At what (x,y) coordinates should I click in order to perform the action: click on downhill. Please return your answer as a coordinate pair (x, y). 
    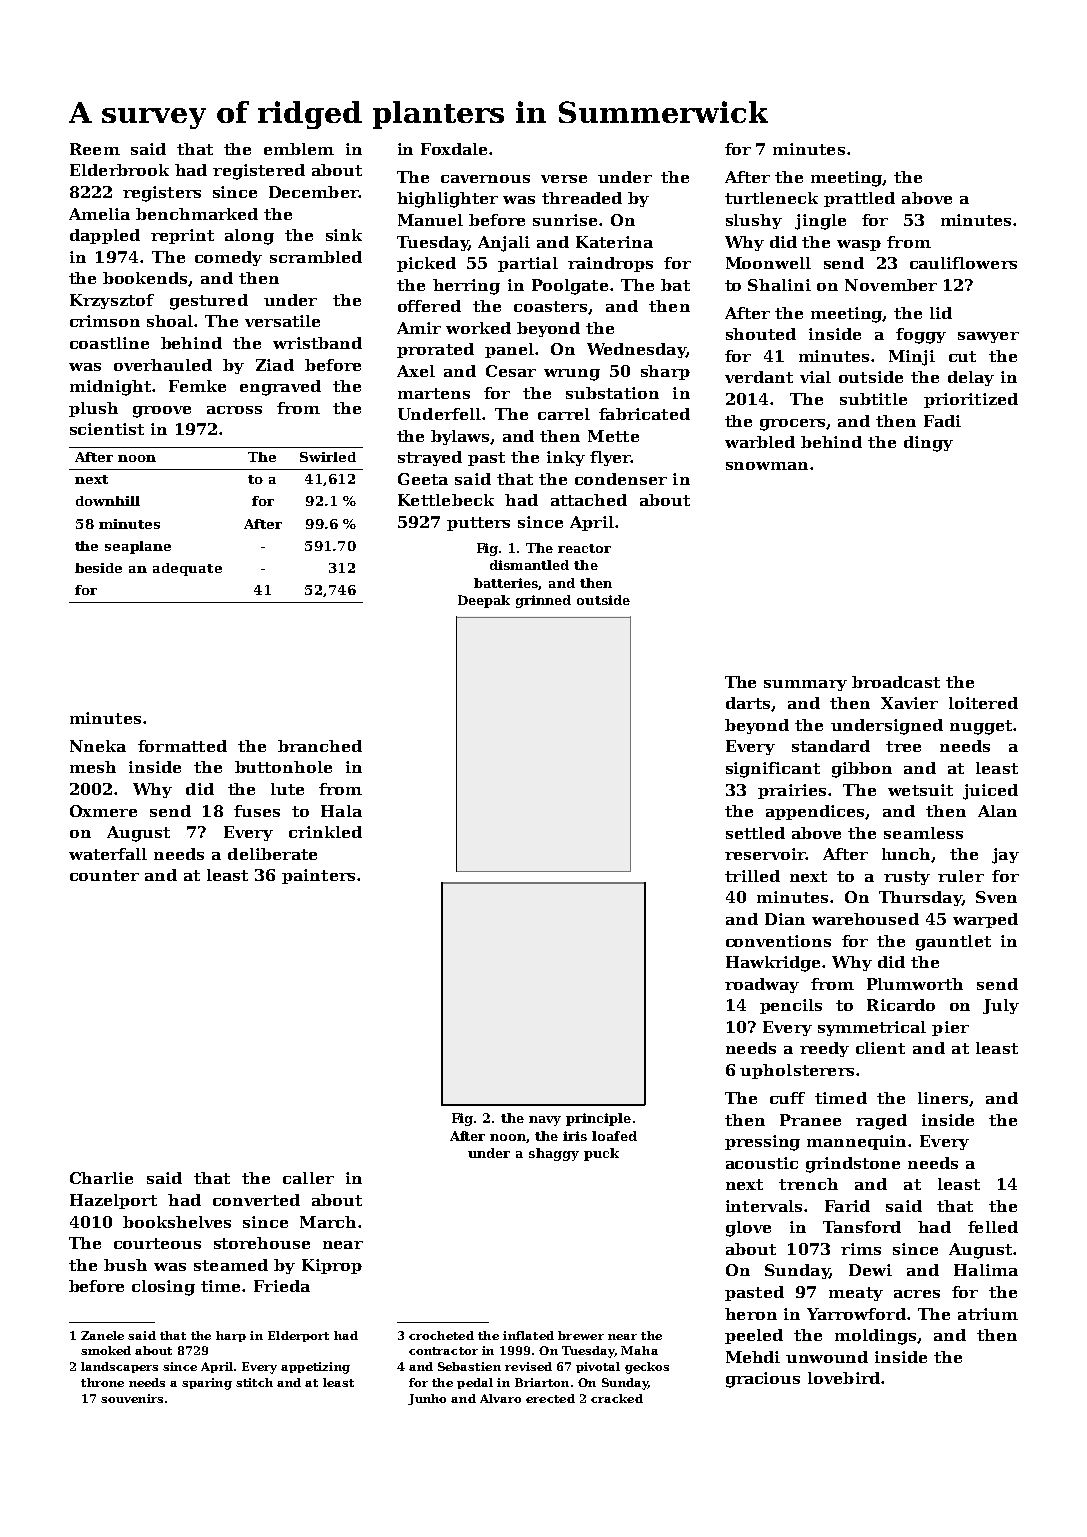
    Looking at the image, I should click on (108, 501).
